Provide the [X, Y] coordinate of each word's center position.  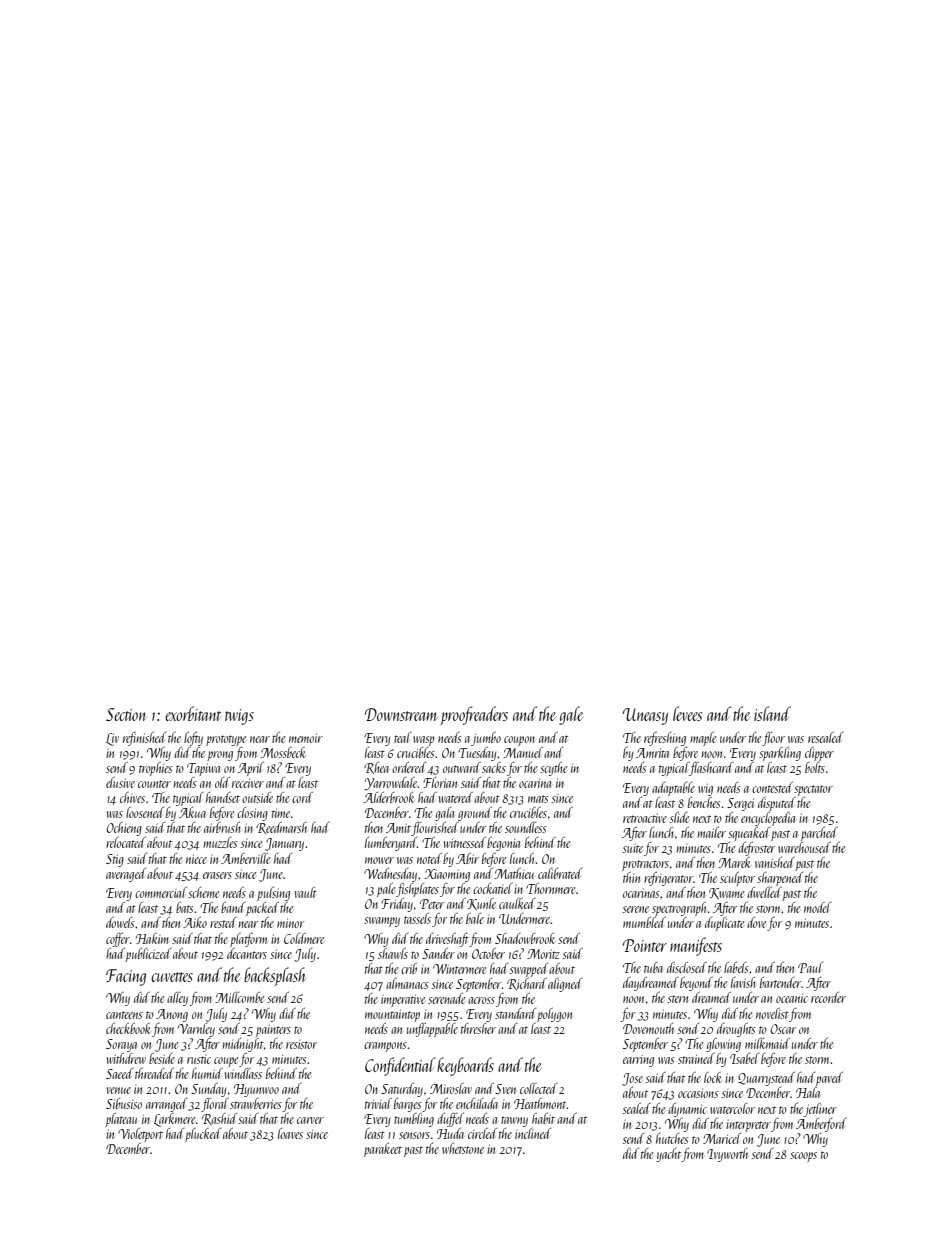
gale [571, 715]
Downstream [401, 714]
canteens [124, 1015]
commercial [161, 892]
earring [638, 1060]
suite [633, 848]
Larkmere [174, 1120]
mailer [711, 832]
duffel [450, 1120]
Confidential [400, 1066]
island [772, 713]
